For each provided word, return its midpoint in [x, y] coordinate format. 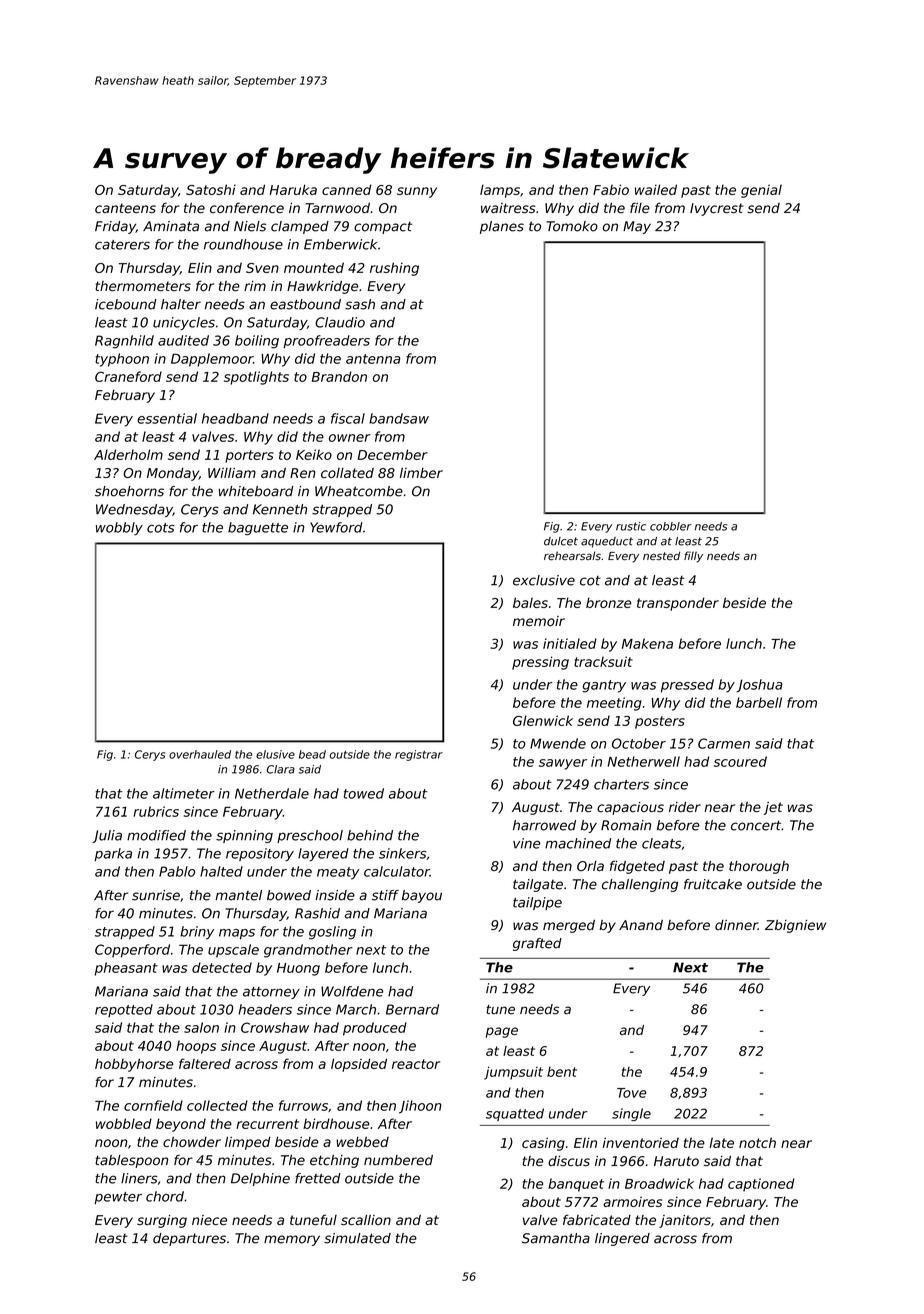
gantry [604, 686]
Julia [107, 836]
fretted [318, 1178]
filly [693, 557]
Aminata [171, 226]
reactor [416, 1064]
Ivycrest [717, 209]
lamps [500, 191]
